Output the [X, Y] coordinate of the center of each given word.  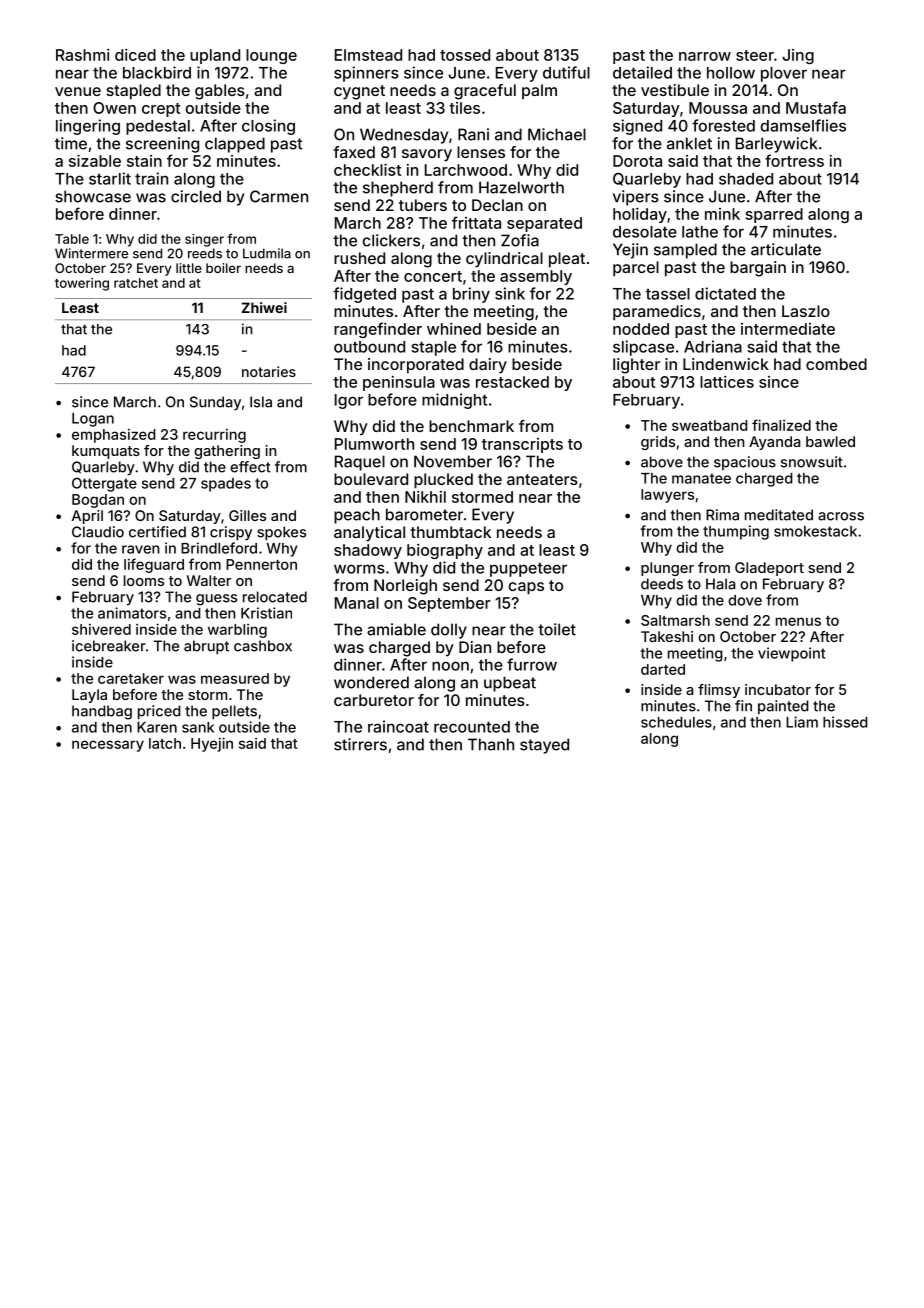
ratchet [136, 283]
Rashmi [83, 55]
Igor [349, 401]
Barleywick [776, 145]
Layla [89, 696]
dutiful [566, 72]
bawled [830, 441]
